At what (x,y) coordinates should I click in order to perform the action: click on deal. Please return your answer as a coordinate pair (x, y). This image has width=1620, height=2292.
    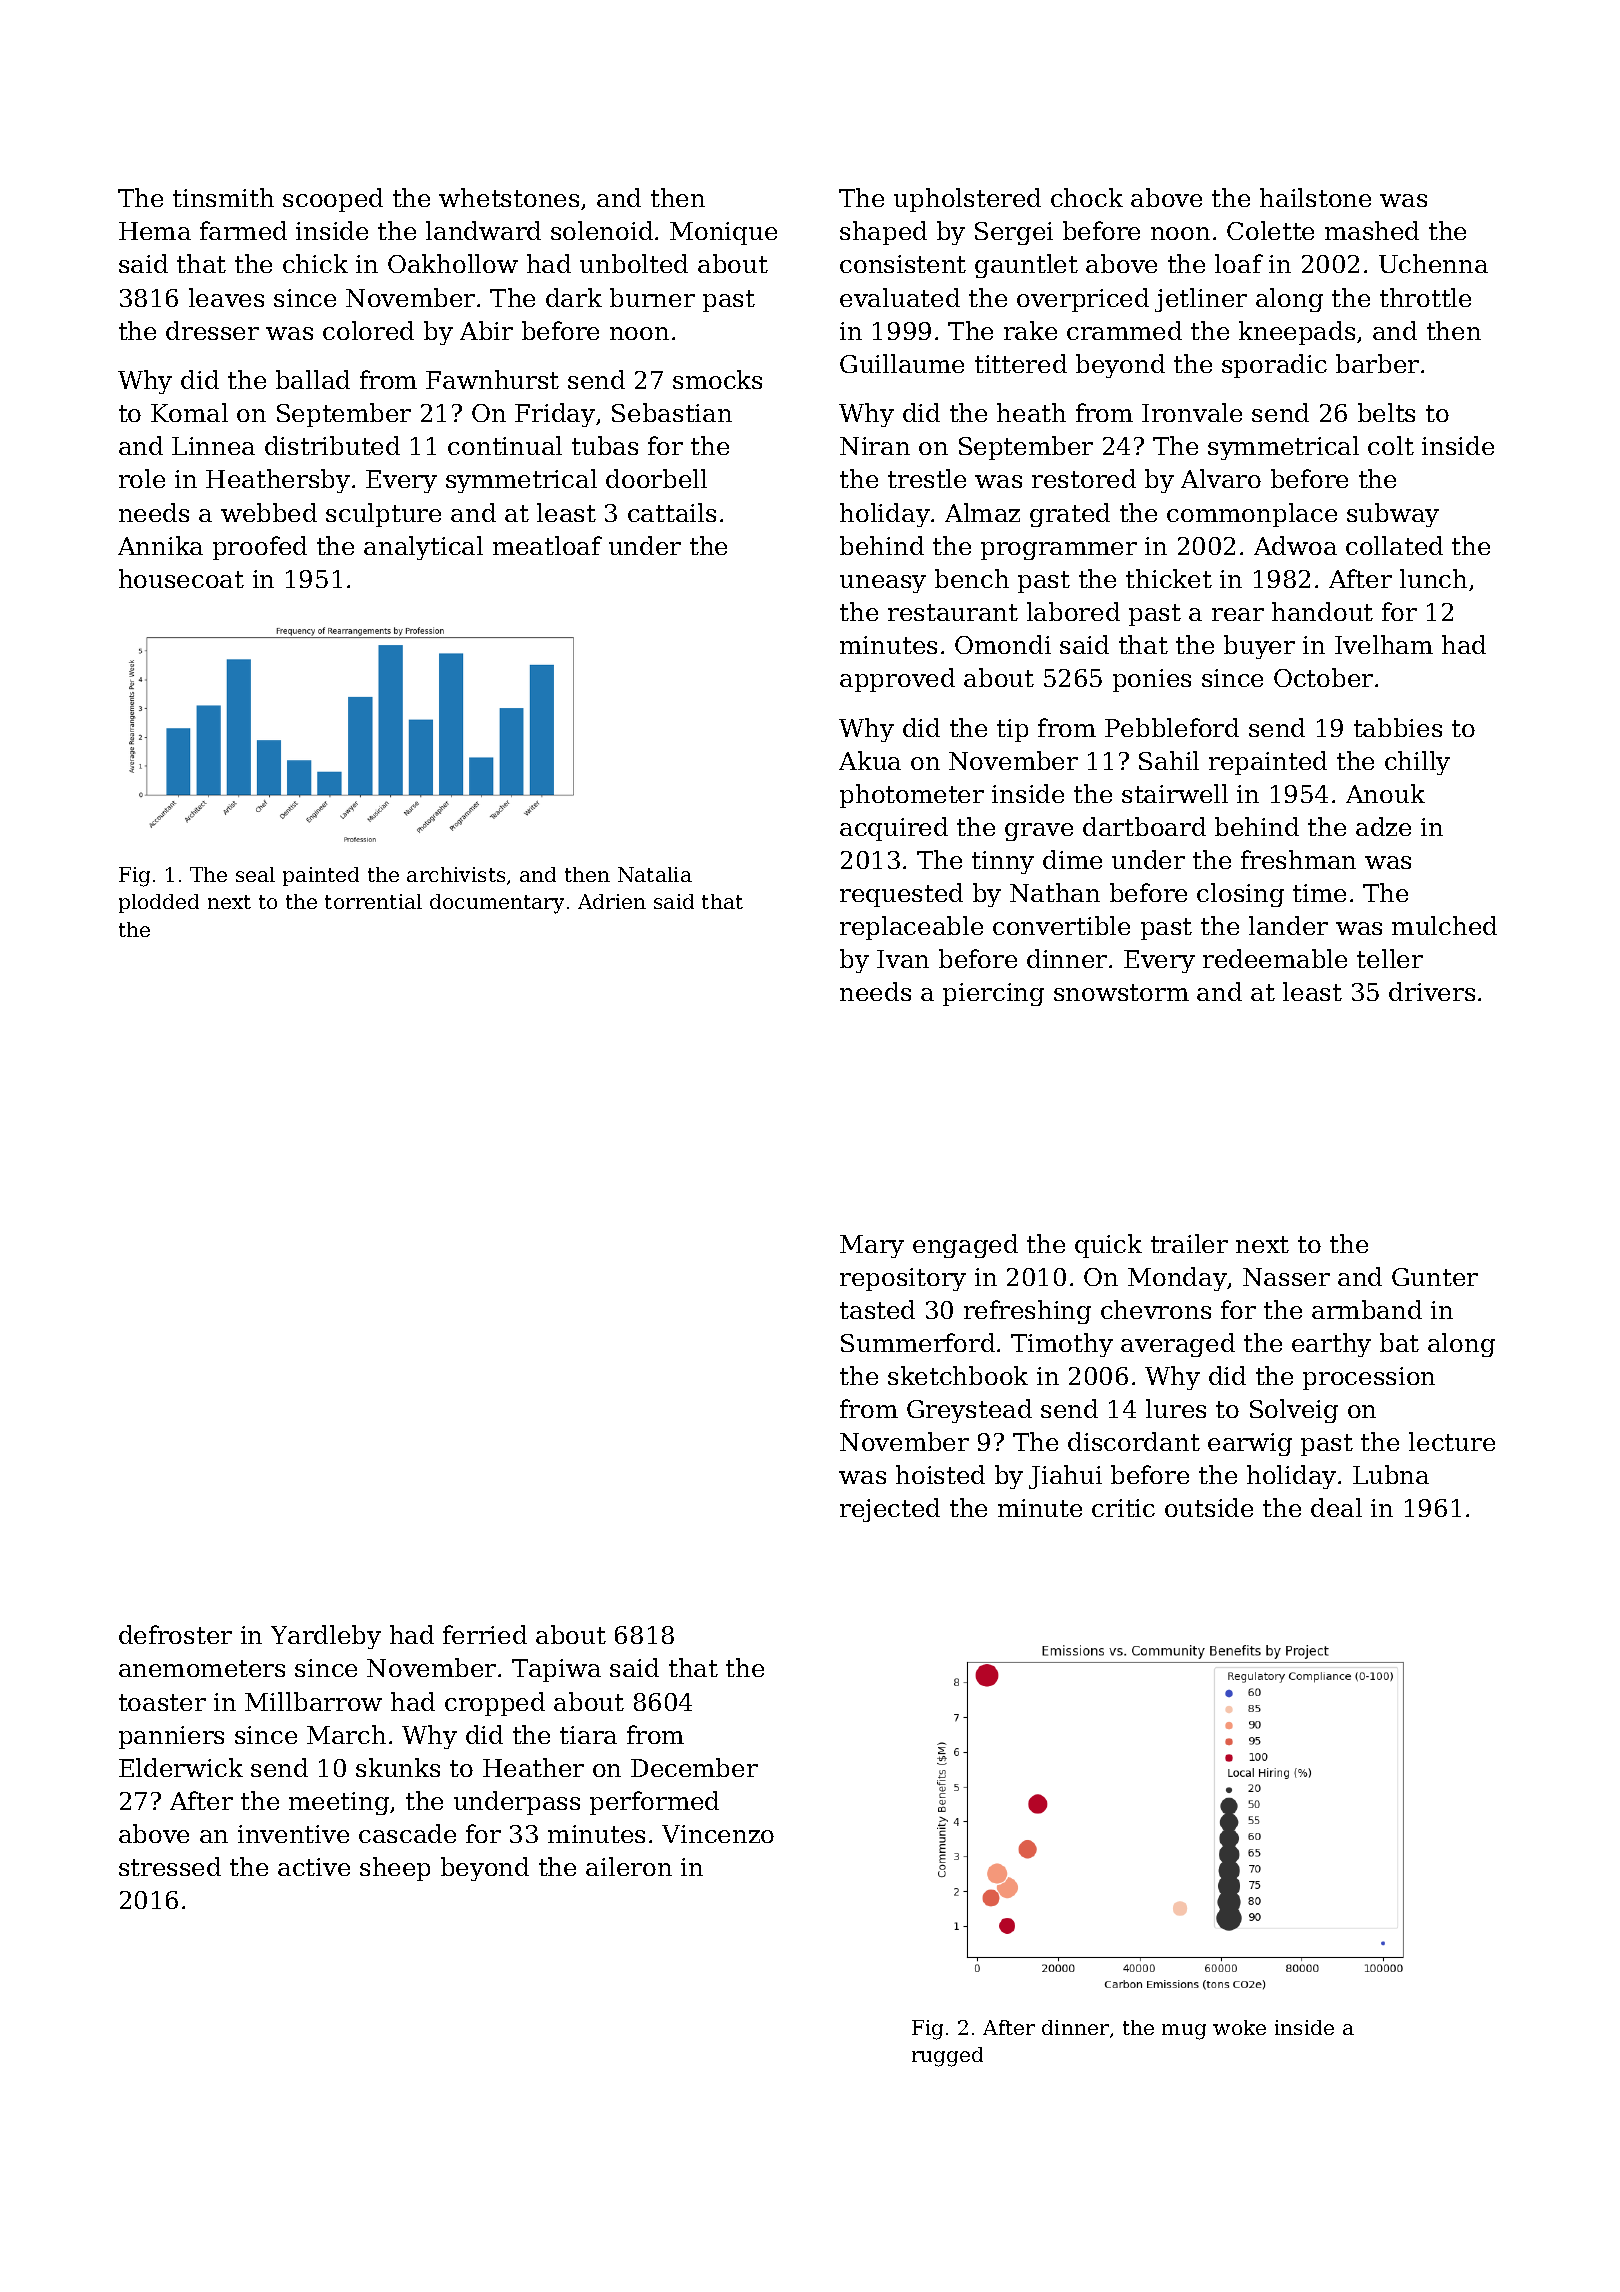
    Looking at the image, I should click on (1336, 1507).
